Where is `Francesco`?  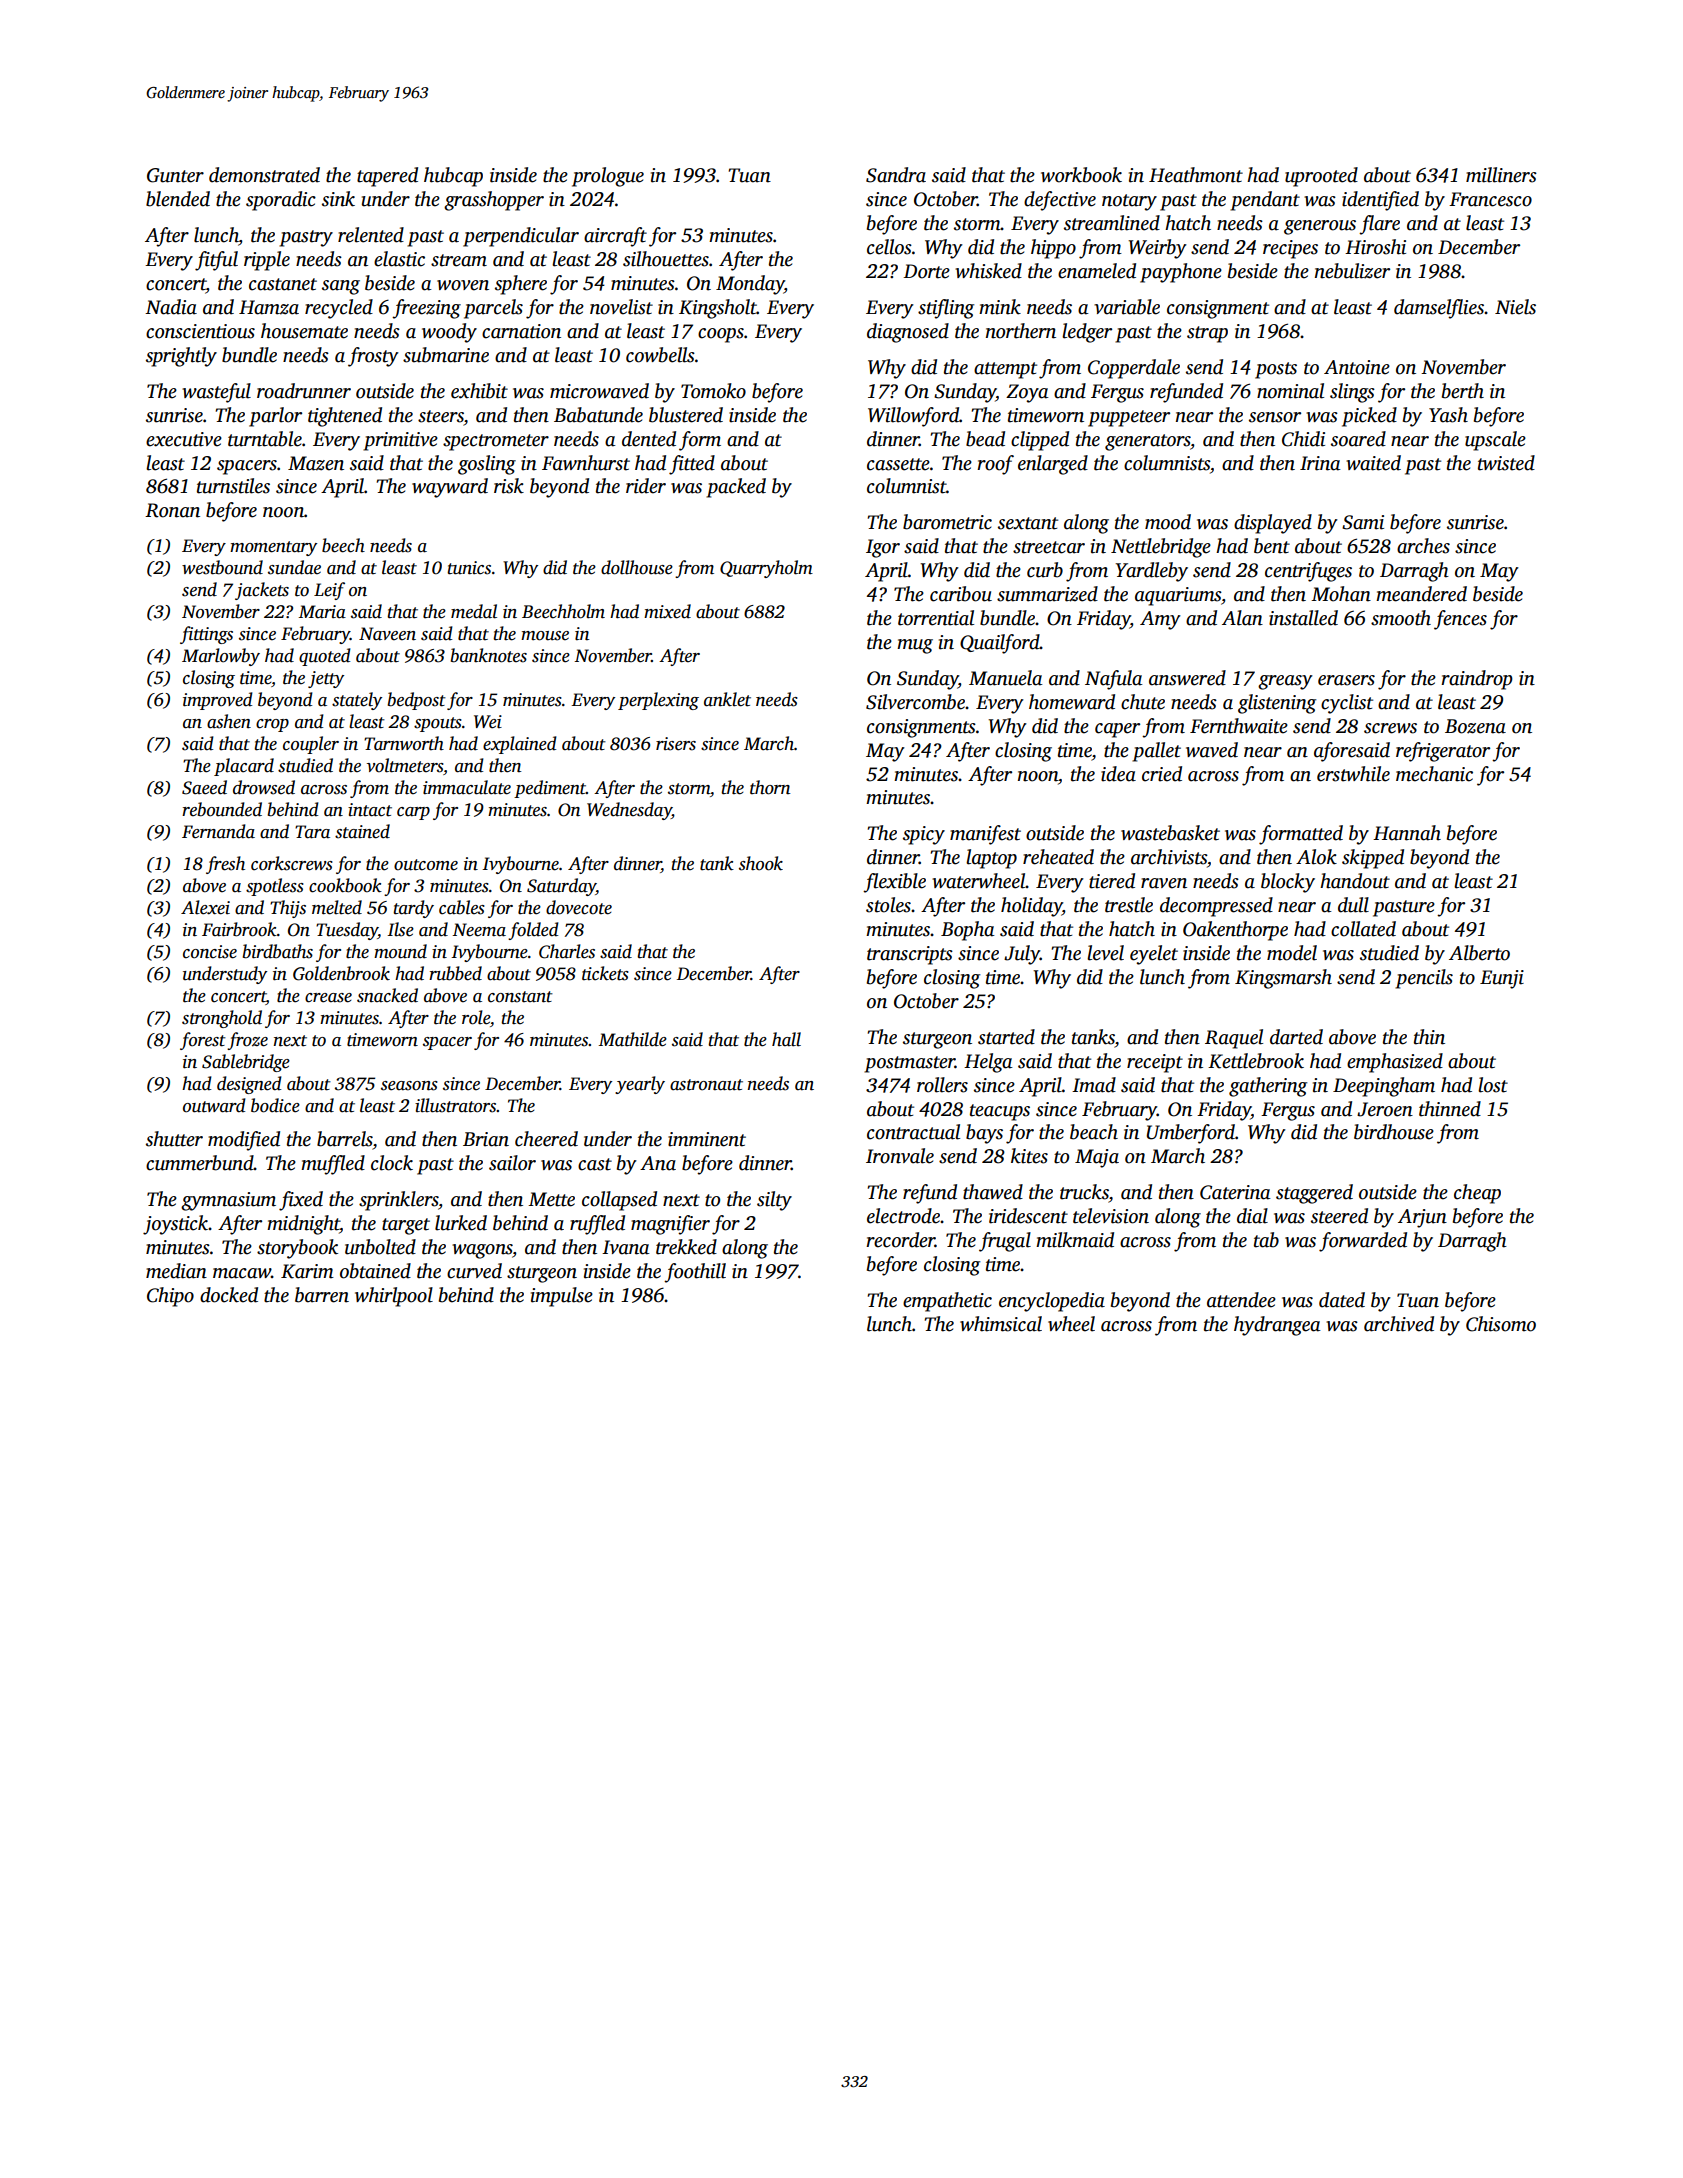 Francesco is located at coordinates (1490, 199).
